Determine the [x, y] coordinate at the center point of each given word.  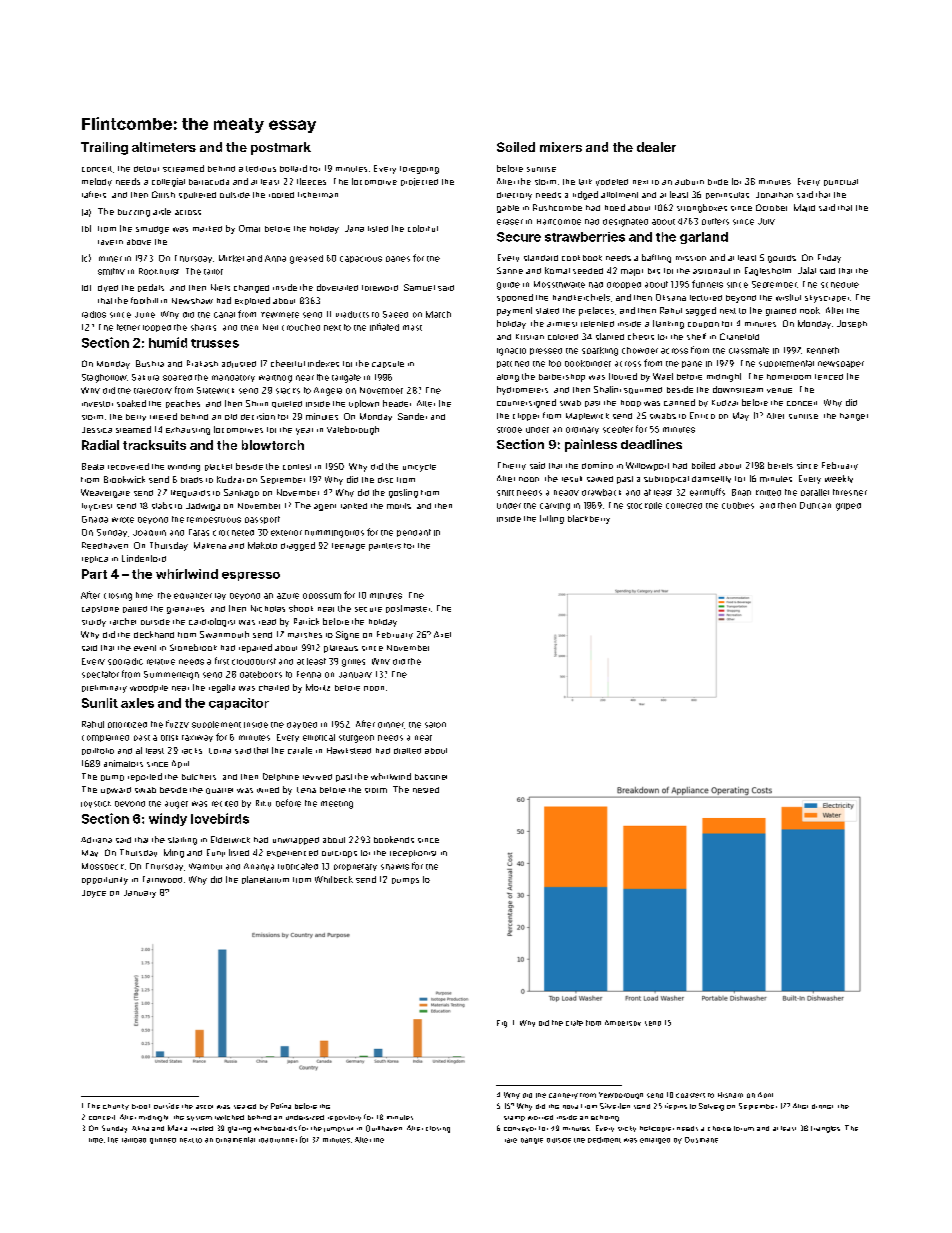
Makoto [262, 545]
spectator [100, 674]
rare [511, 1140]
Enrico [702, 415]
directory [514, 196]
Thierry [512, 466]
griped [848, 507]
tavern [110, 242]
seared [245, 1106]
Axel [442, 634]
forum [744, 1128]
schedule [840, 285]
